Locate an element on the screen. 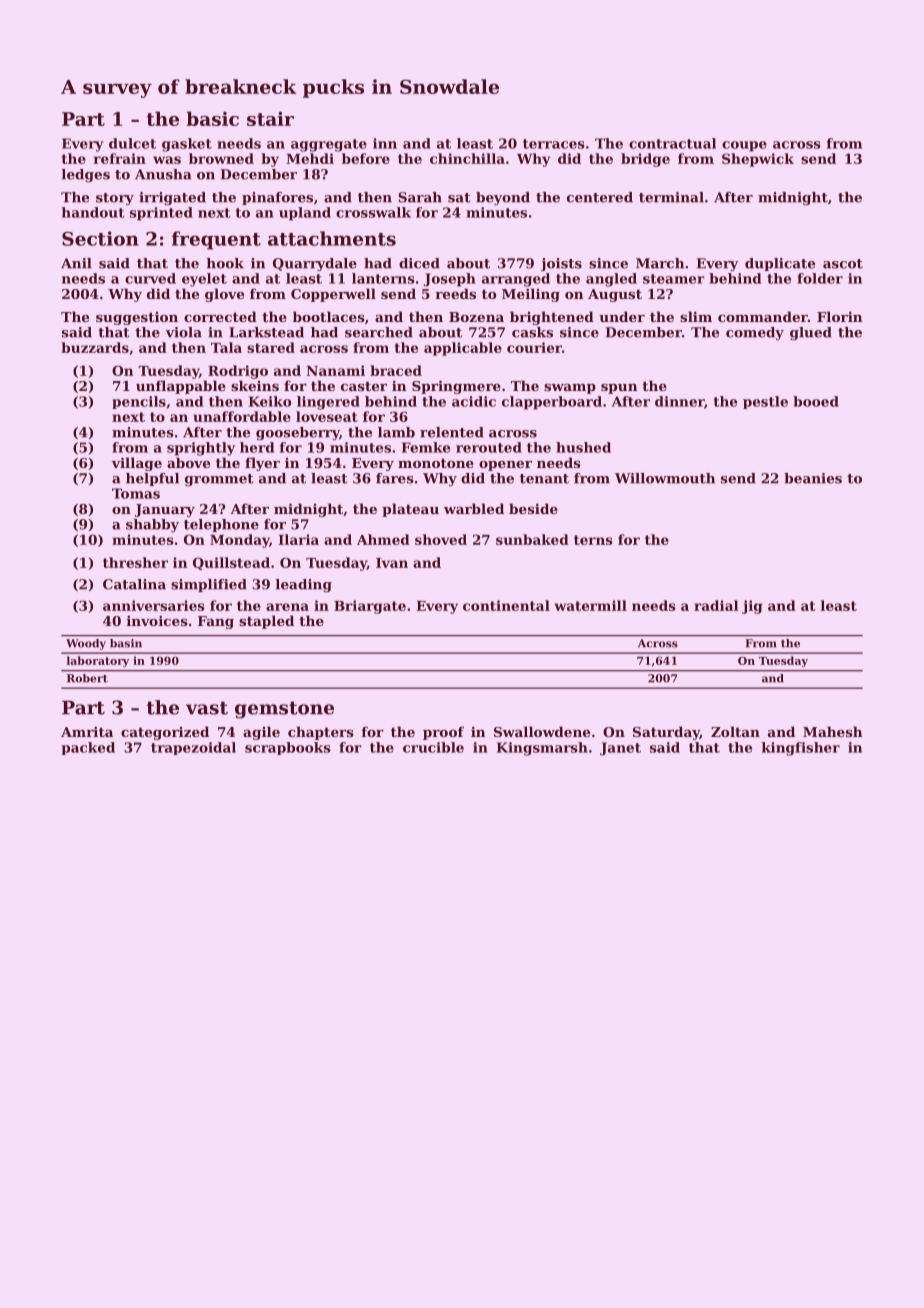  stair is located at coordinates (270, 119).
